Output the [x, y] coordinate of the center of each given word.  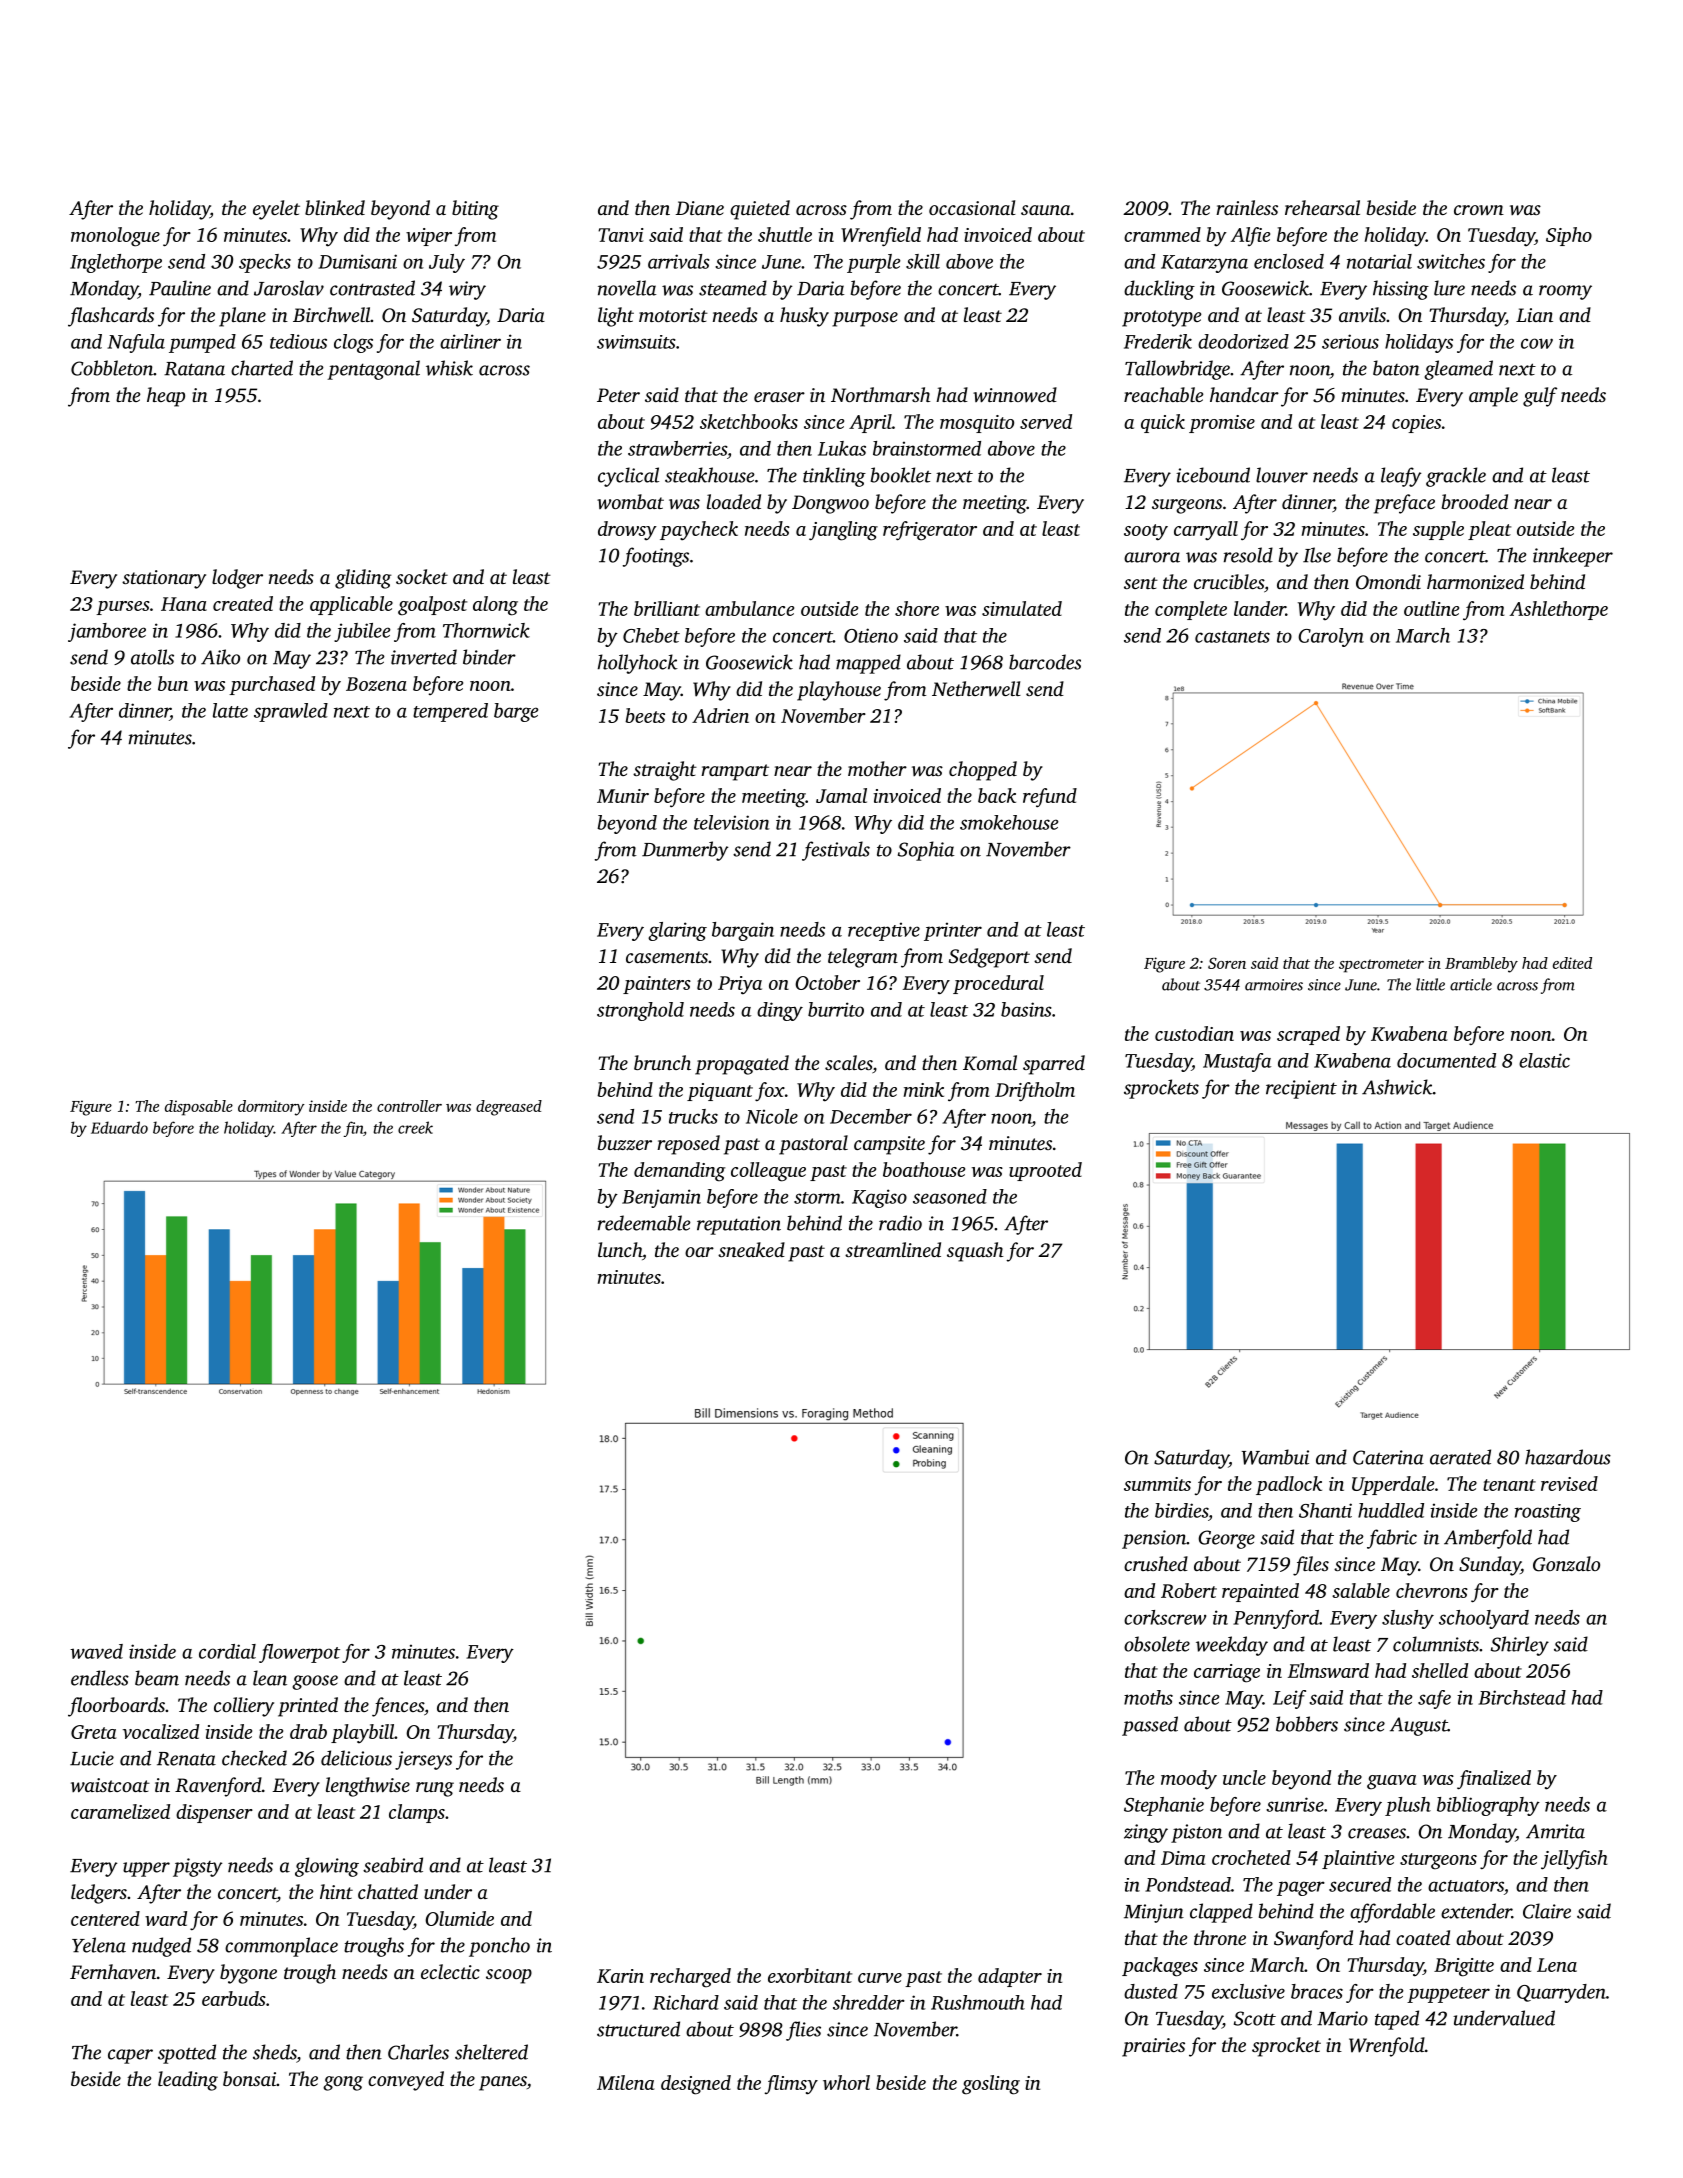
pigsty [197, 1867]
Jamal [841, 795]
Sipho [1569, 236]
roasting [1548, 1513]
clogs [353, 343]
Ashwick [1397, 1087]
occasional [972, 207]
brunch [662, 1062]
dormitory [271, 1108]
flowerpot [299, 1653]
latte [230, 710]
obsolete [1157, 1644]
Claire [1547, 1911]
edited [1572, 963]
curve [880, 1978]
